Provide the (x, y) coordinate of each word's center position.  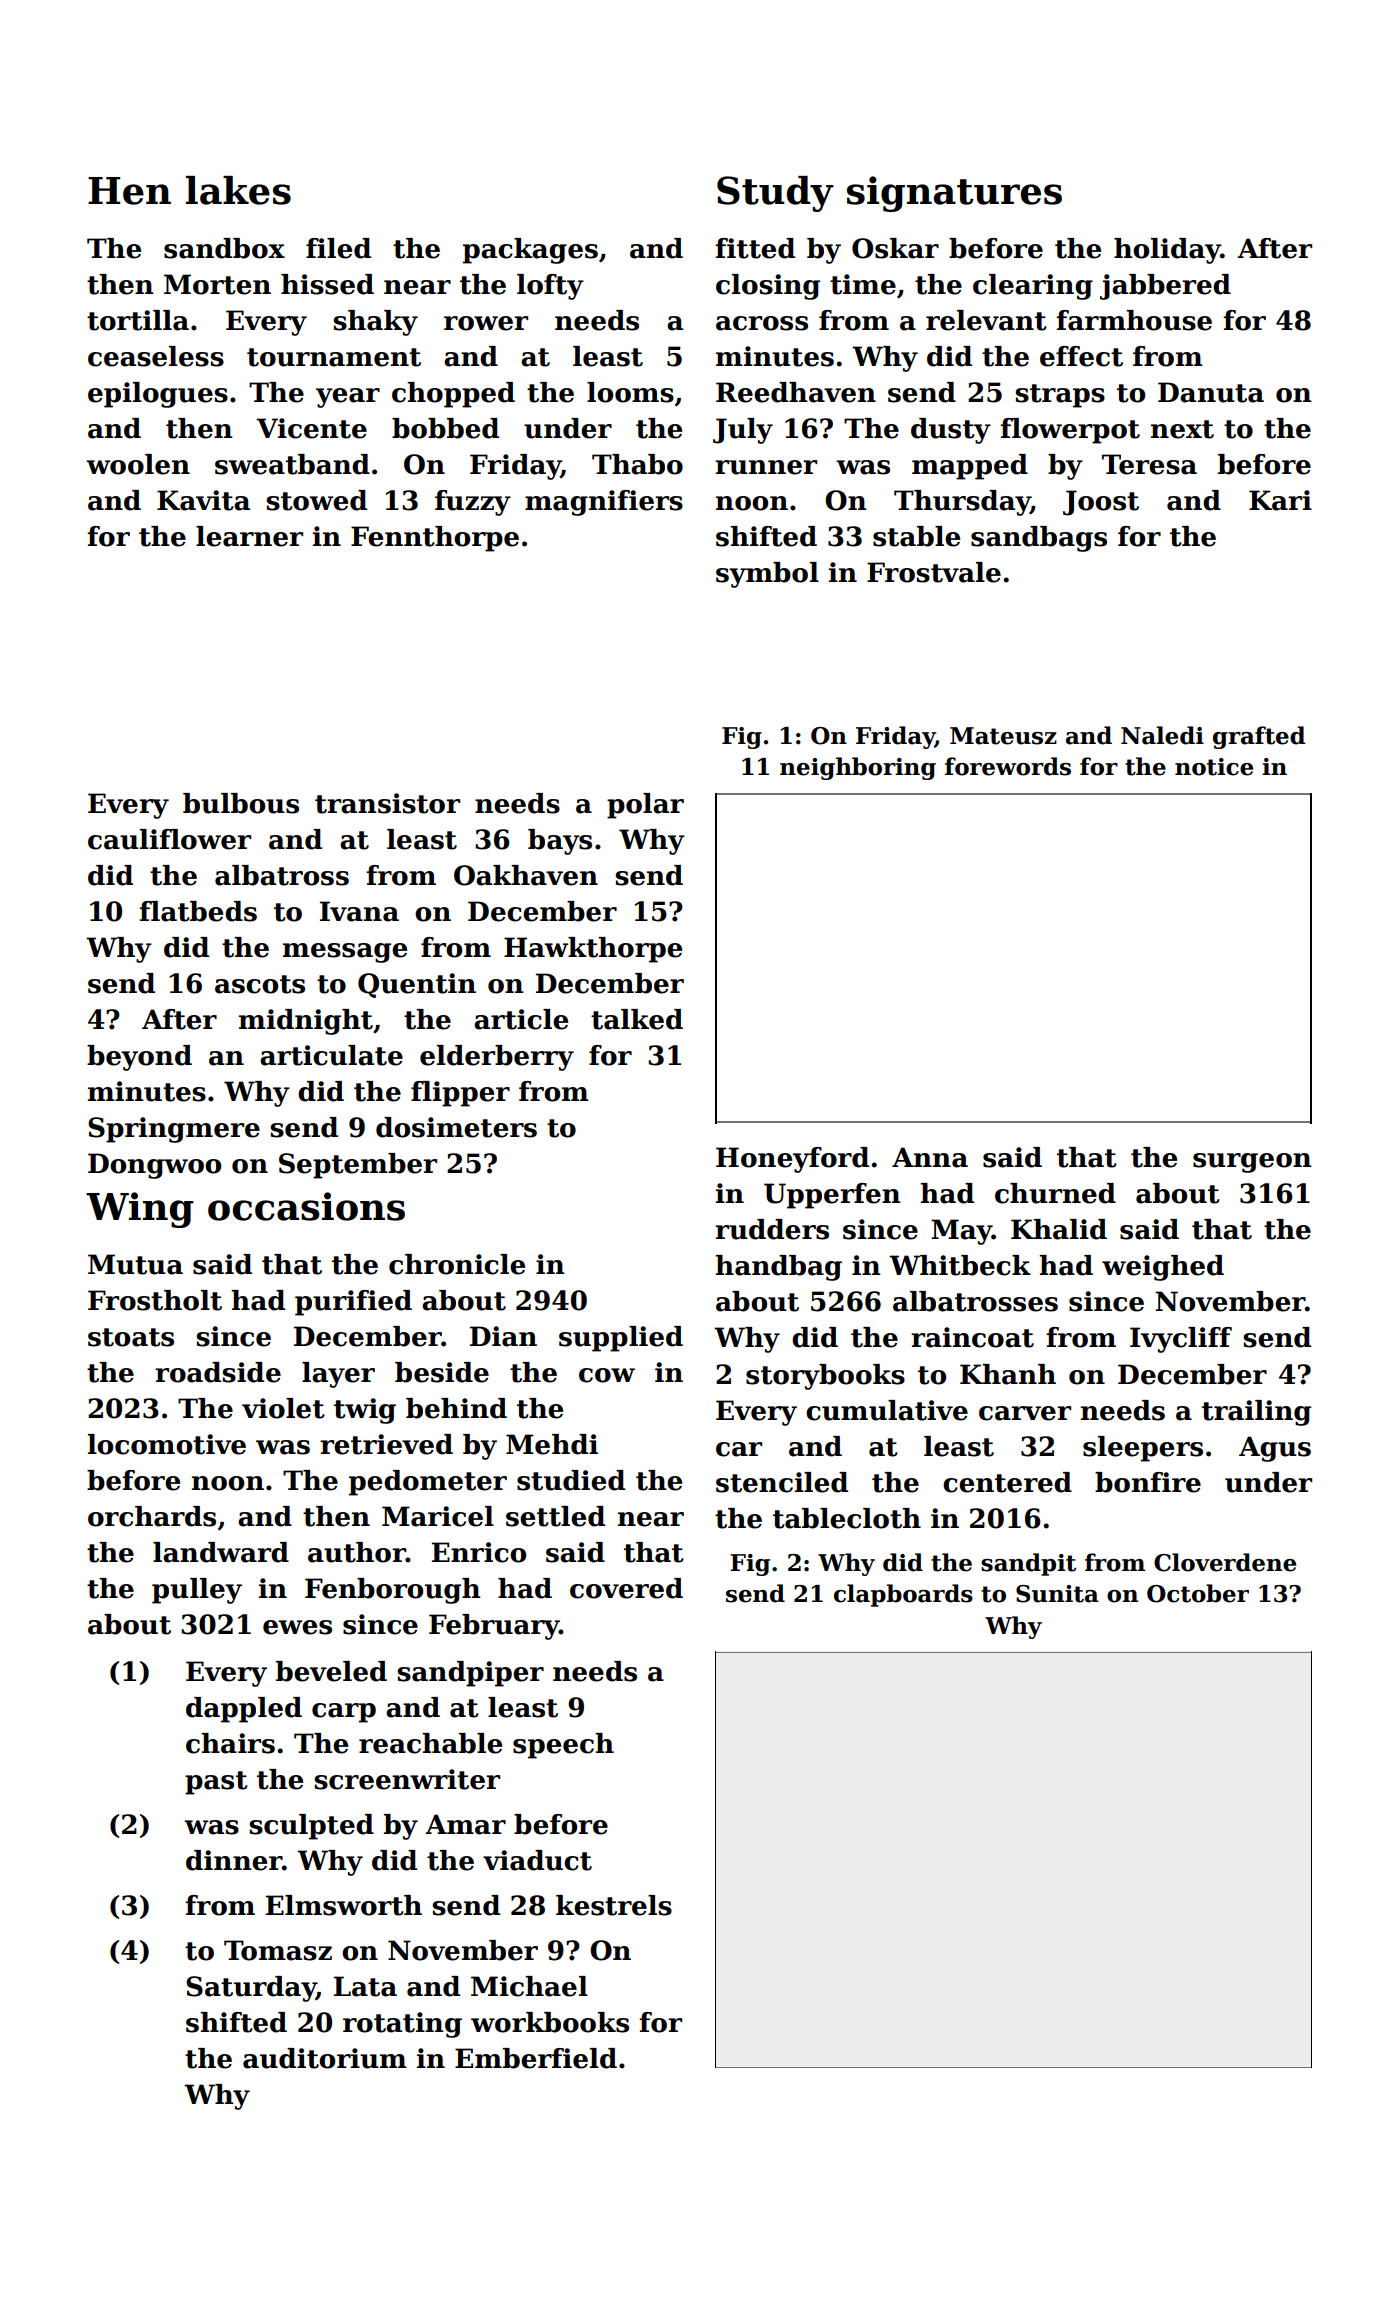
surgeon (1252, 1163)
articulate (331, 1055)
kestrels (614, 1905)
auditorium (325, 2058)
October (1198, 1593)
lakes (238, 190)
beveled (331, 1671)
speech (563, 1746)
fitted (755, 248)
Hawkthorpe (593, 950)
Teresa (1149, 464)
